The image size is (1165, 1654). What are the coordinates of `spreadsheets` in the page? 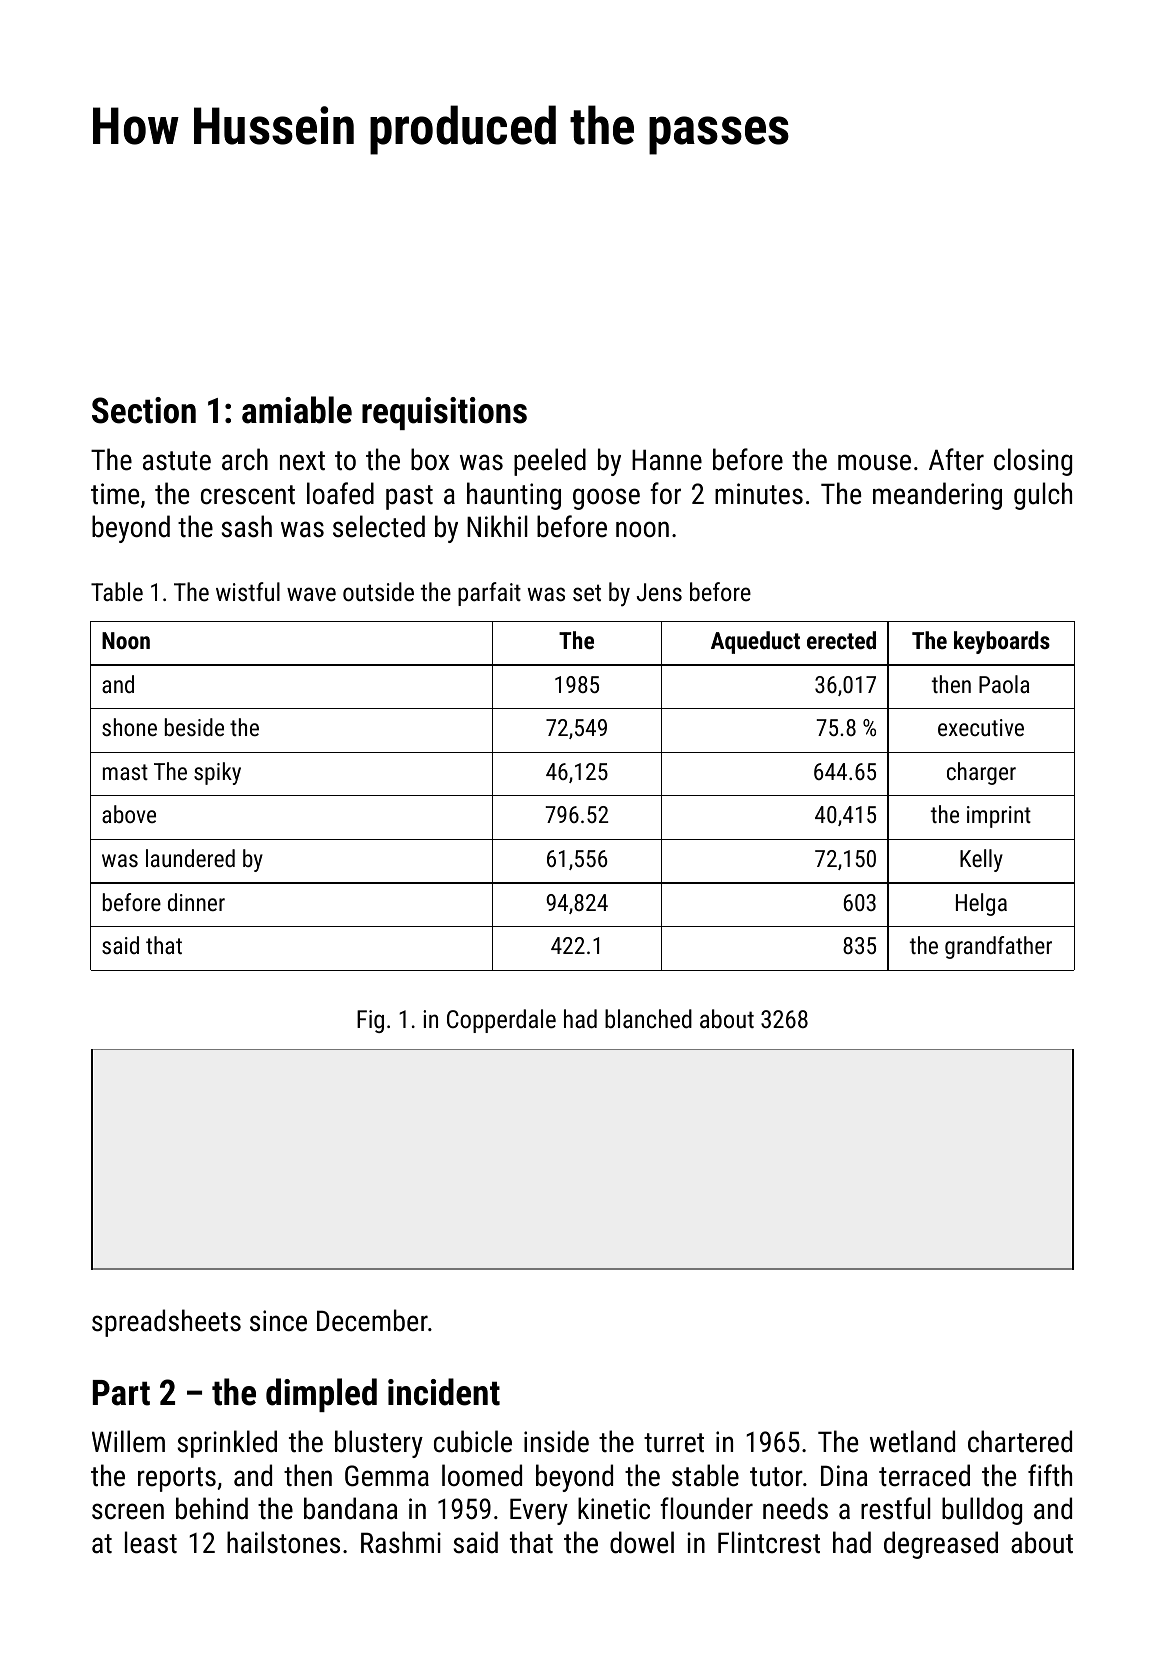 It's located at (166, 1323).
